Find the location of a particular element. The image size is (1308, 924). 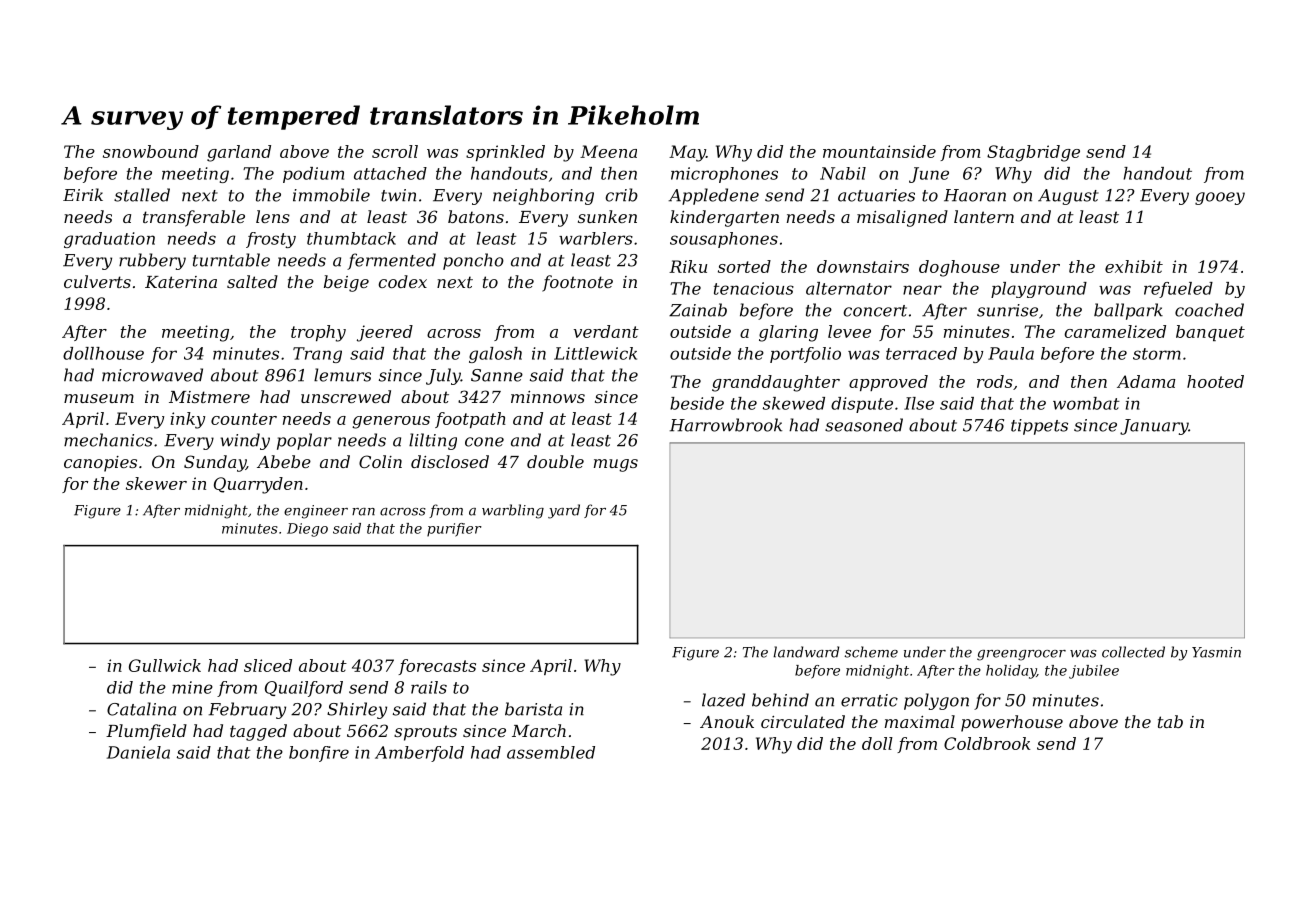

transferable is located at coordinates (194, 218).
